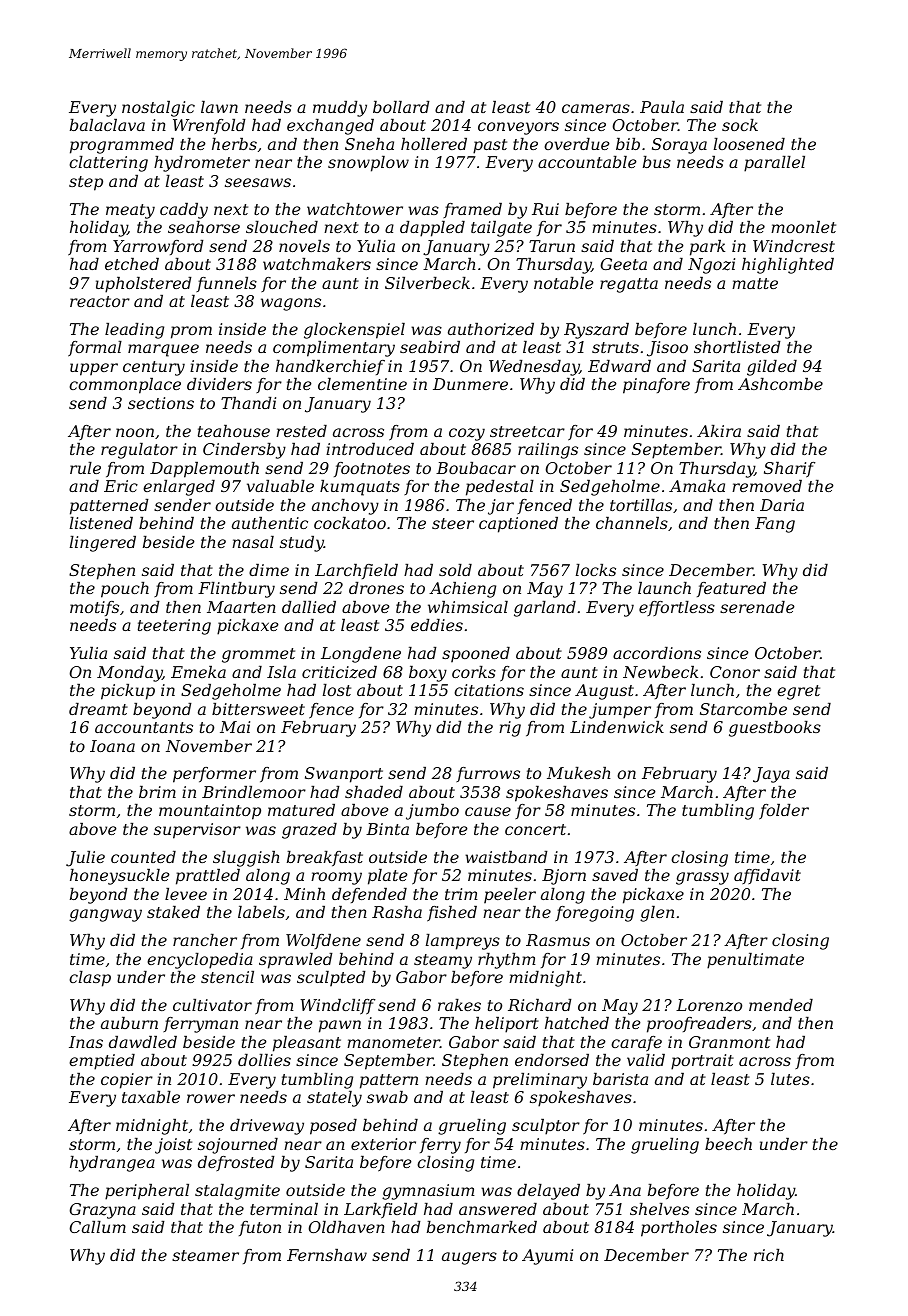 This page has height=1316, width=908. Describe the element at coordinates (740, 125) in the page. I see `sock` at that location.
